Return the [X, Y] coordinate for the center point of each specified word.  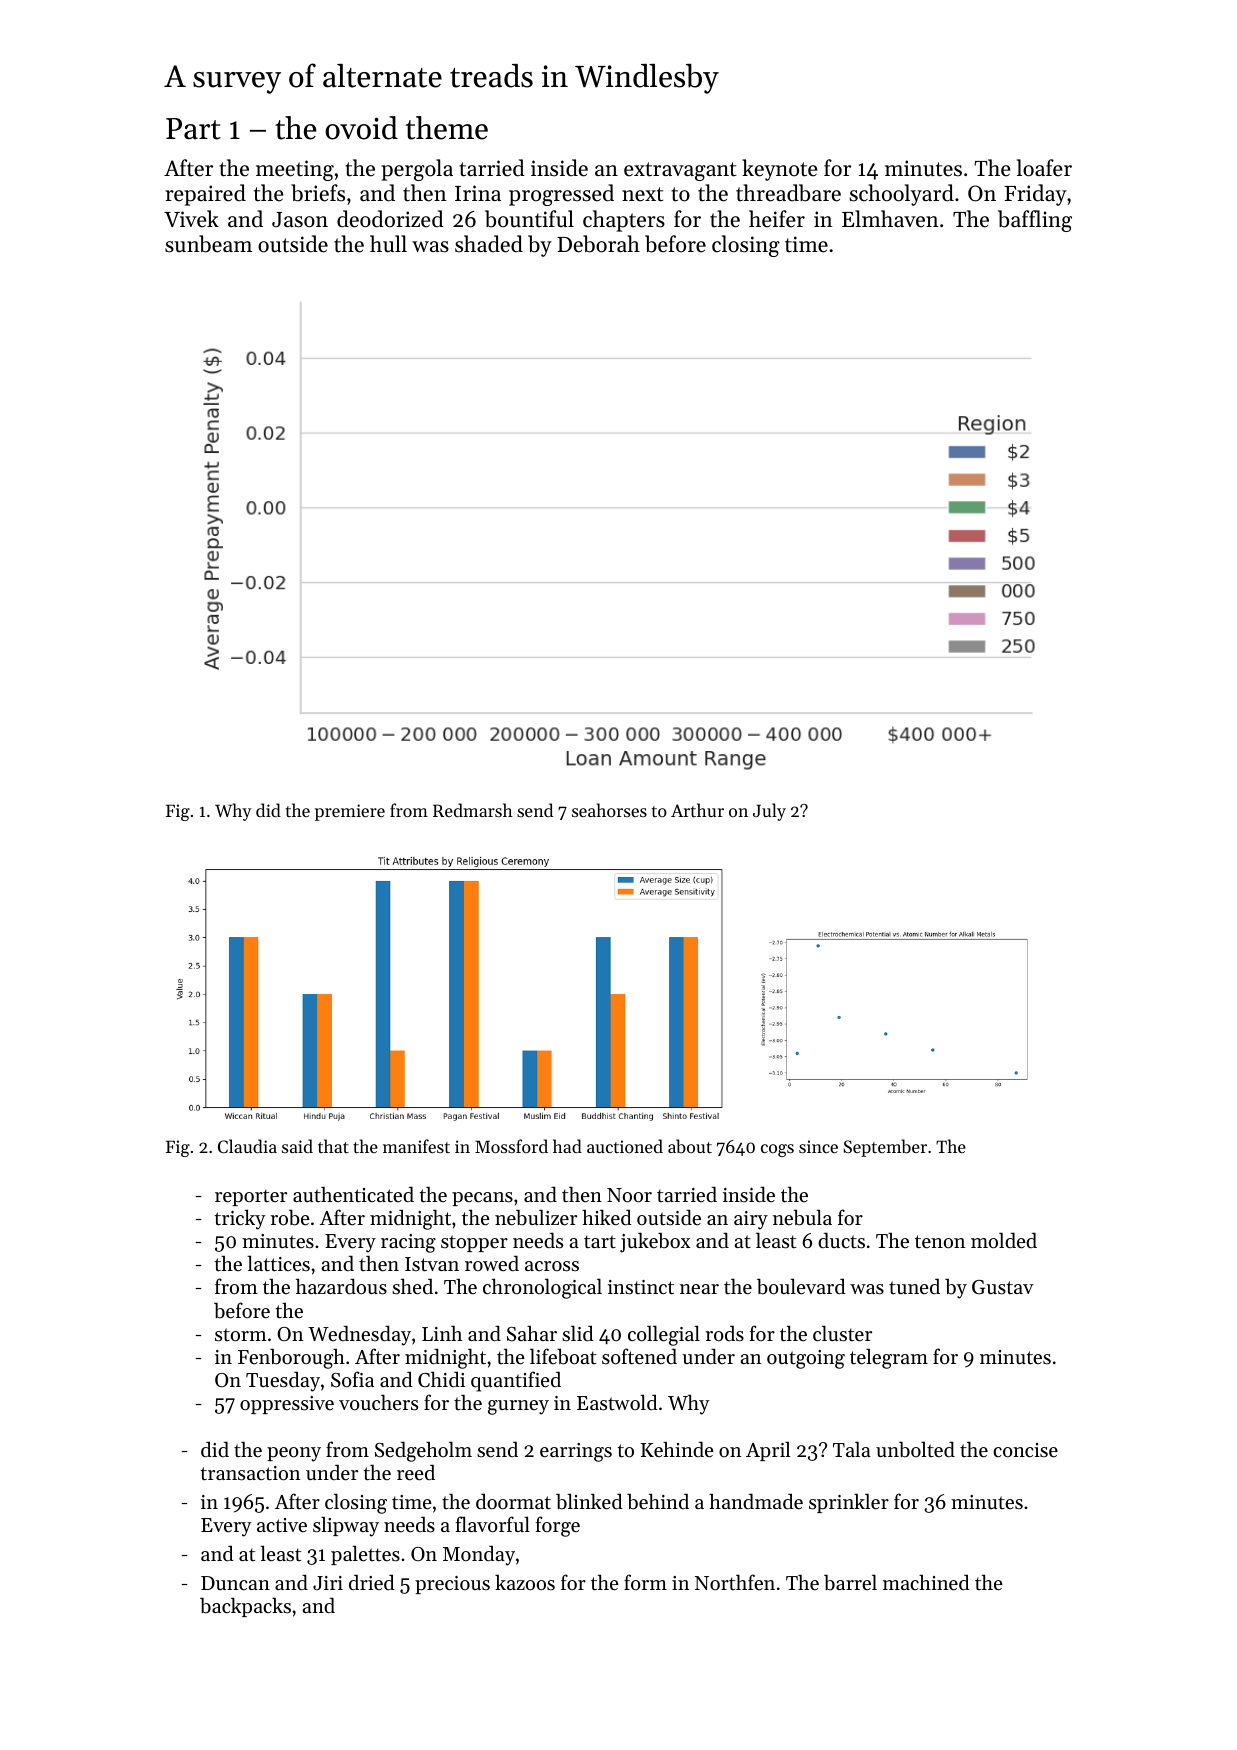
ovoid [361, 128]
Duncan [235, 1583]
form [645, 1582]
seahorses [609, 810]
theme [447, 128]
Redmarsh [473, 810]
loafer [1044, 168]
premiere [350, 812]
